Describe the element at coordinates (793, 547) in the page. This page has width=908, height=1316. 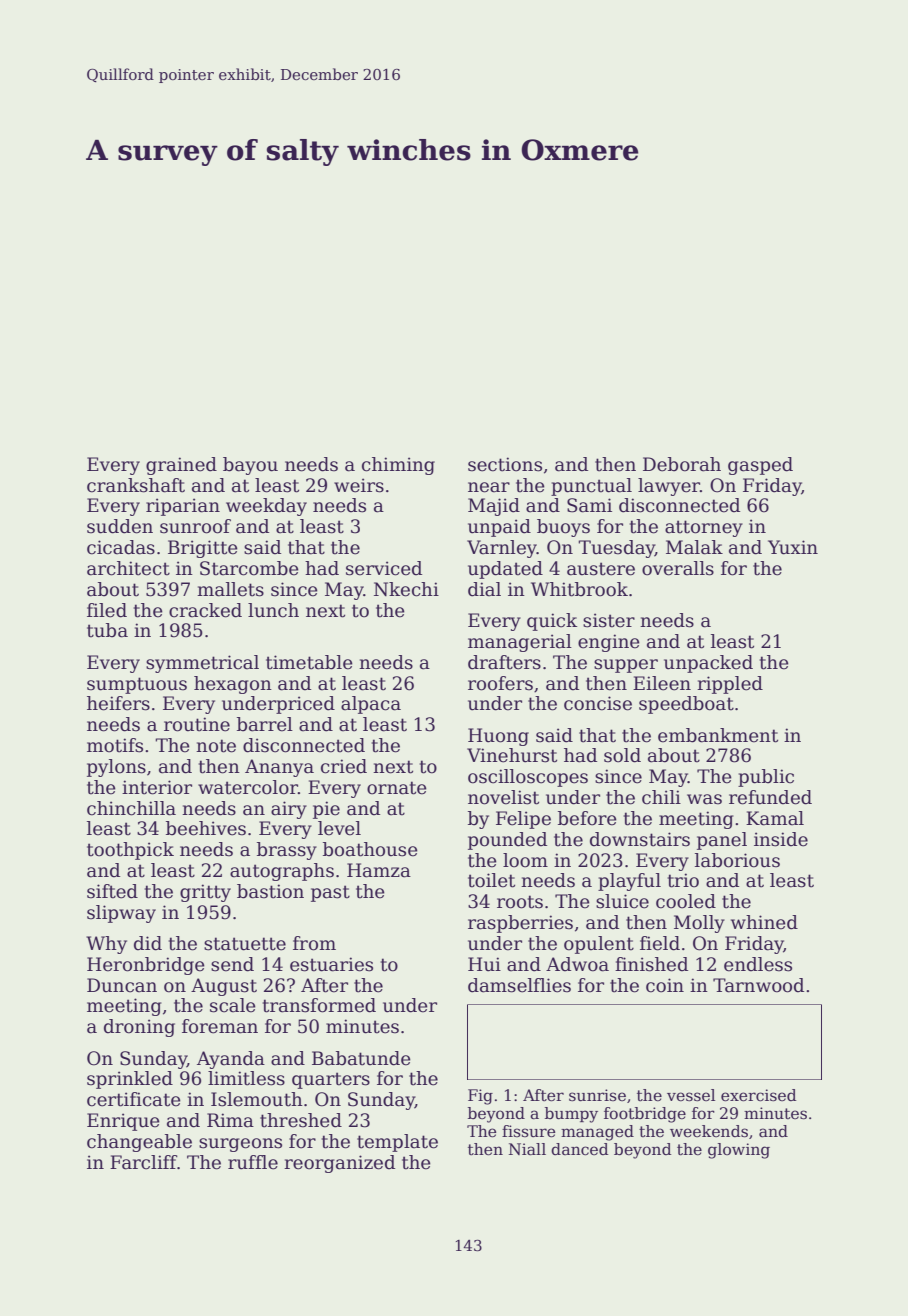
I see `Yuxin` at that location.
